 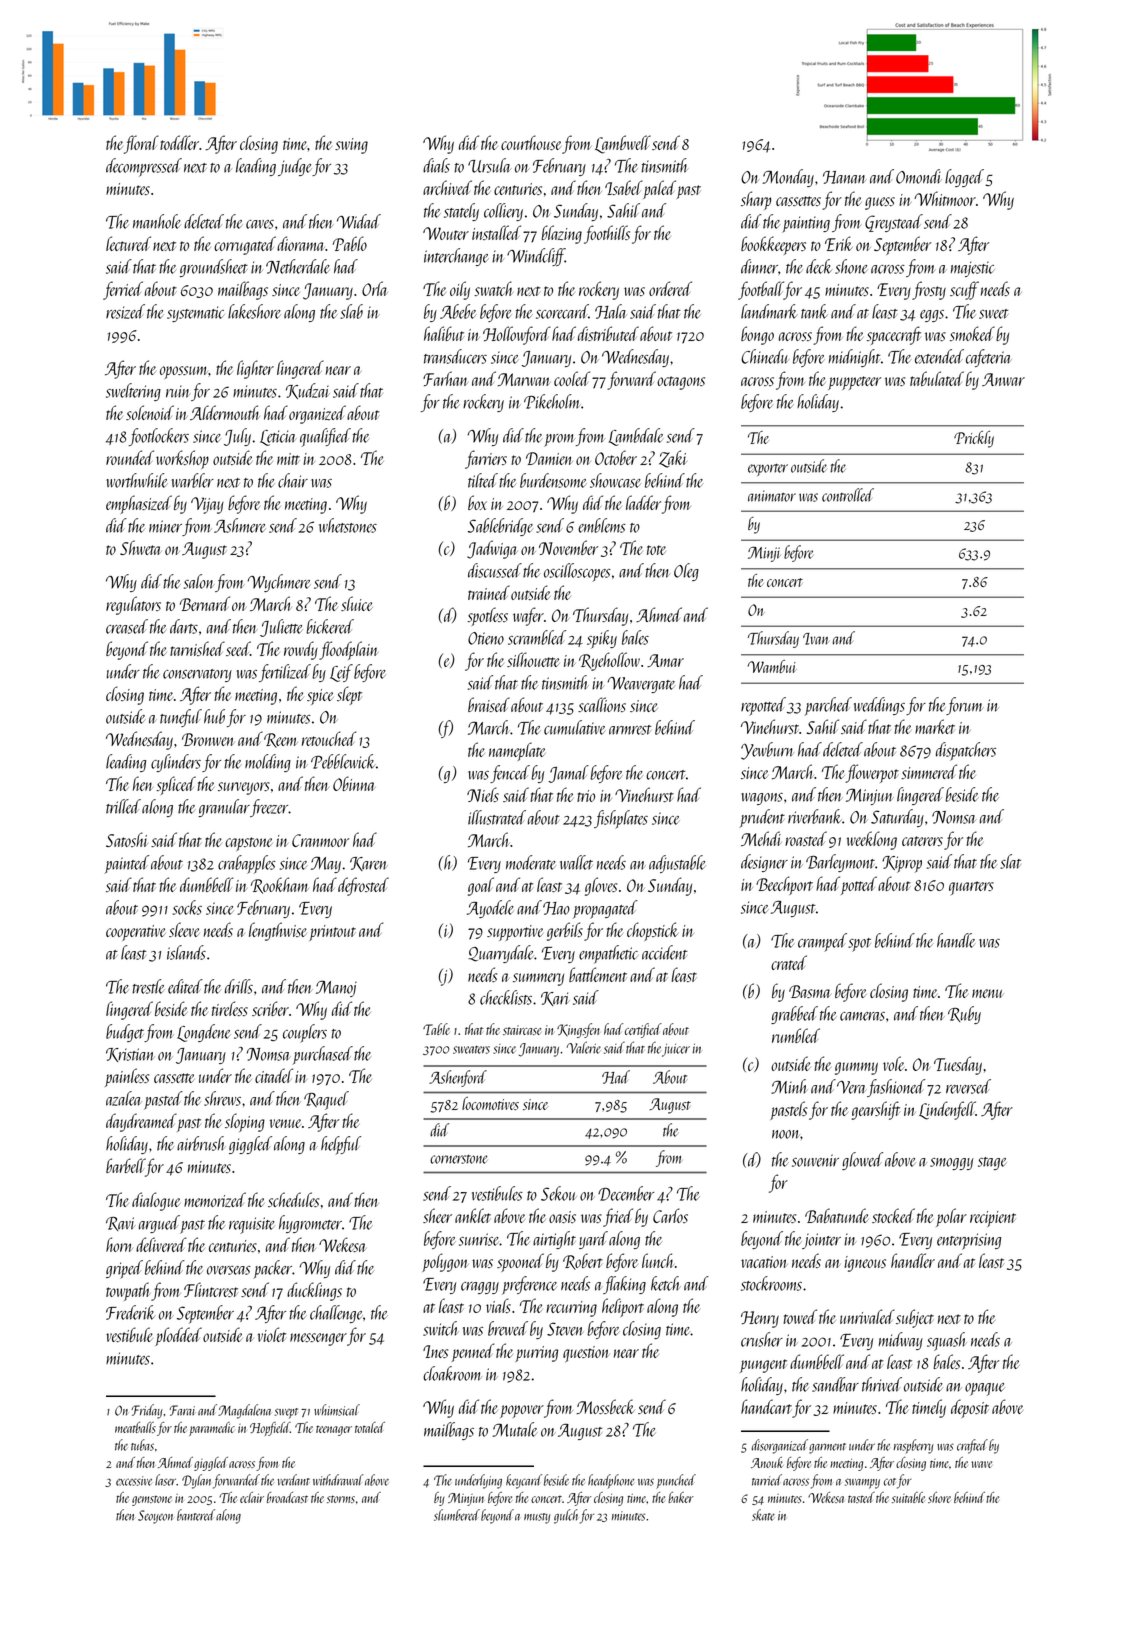 What do you see at coordinates (359, 221) in the document?
I see `Widad` at bounding box center [359, 221].
